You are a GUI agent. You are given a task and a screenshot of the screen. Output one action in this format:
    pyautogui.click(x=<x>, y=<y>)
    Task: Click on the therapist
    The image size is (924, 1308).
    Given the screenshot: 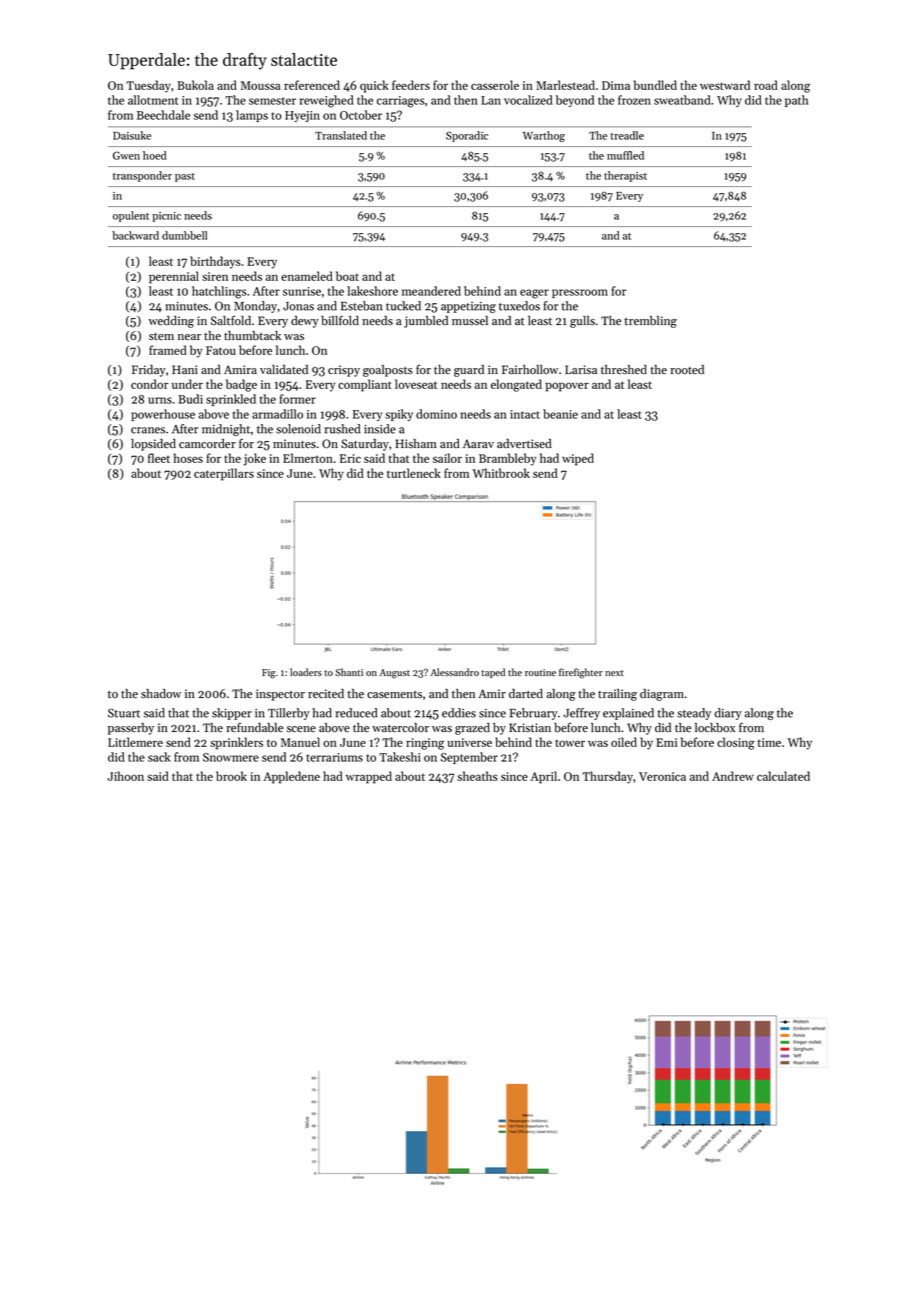 What is the action you would take?
    pyautogui.click(x=625, y=176)
